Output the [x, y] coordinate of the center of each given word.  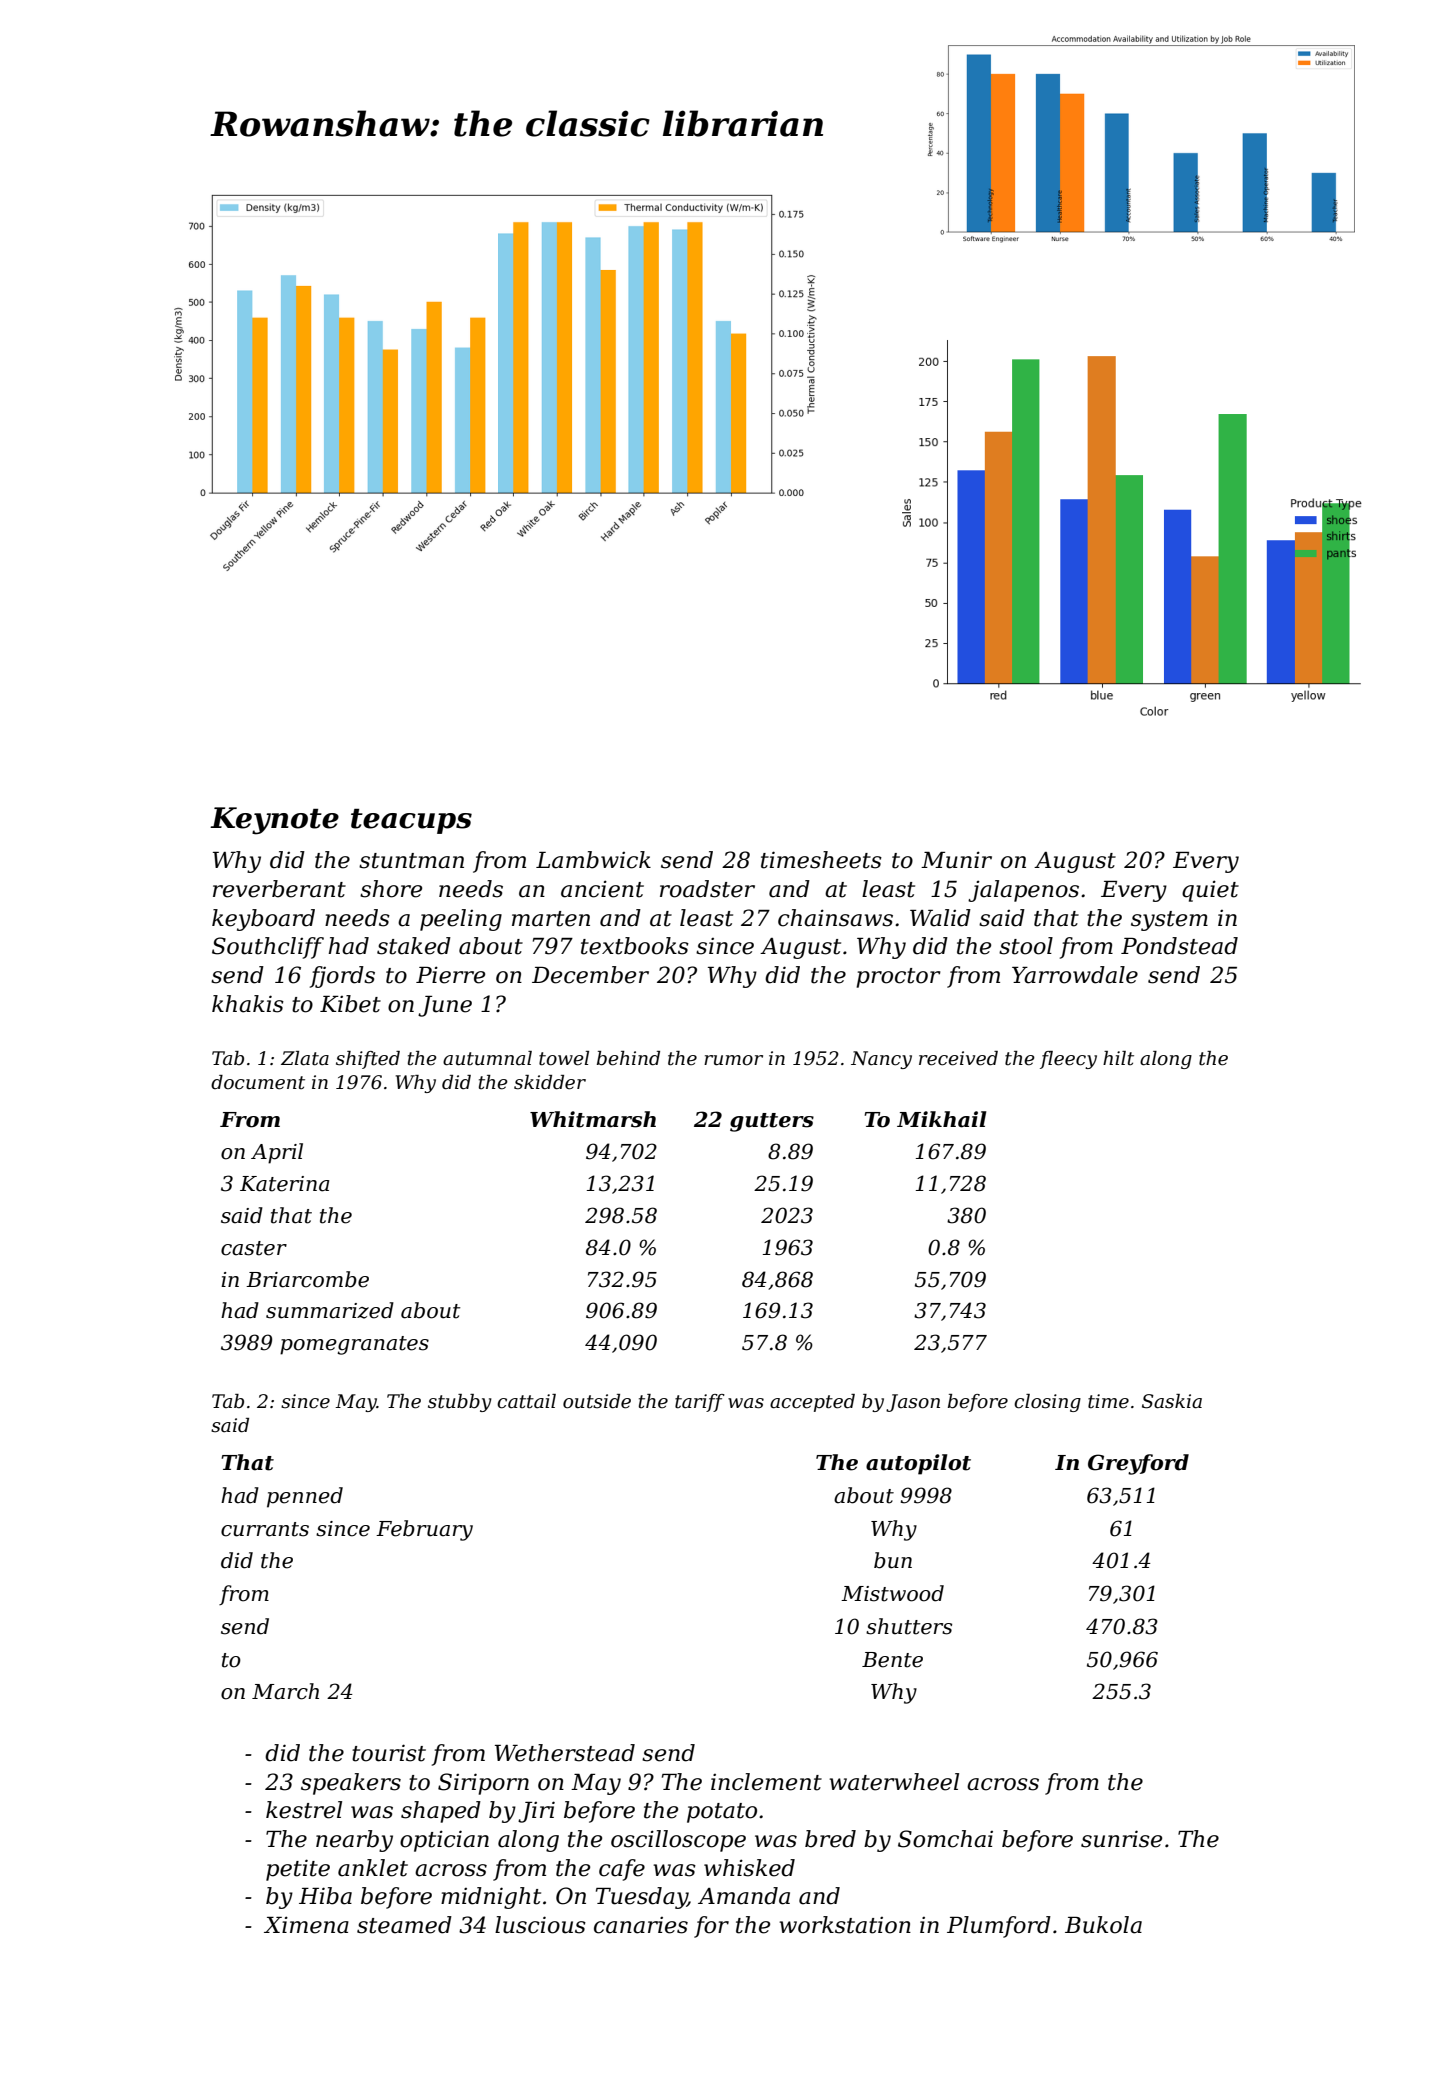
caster [254, 1248]
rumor [733, 1060]
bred [830, 1839]
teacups [411, 821]
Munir [956, 860]
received [958, 1058]
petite [298, 1870]
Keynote [274, 821]
